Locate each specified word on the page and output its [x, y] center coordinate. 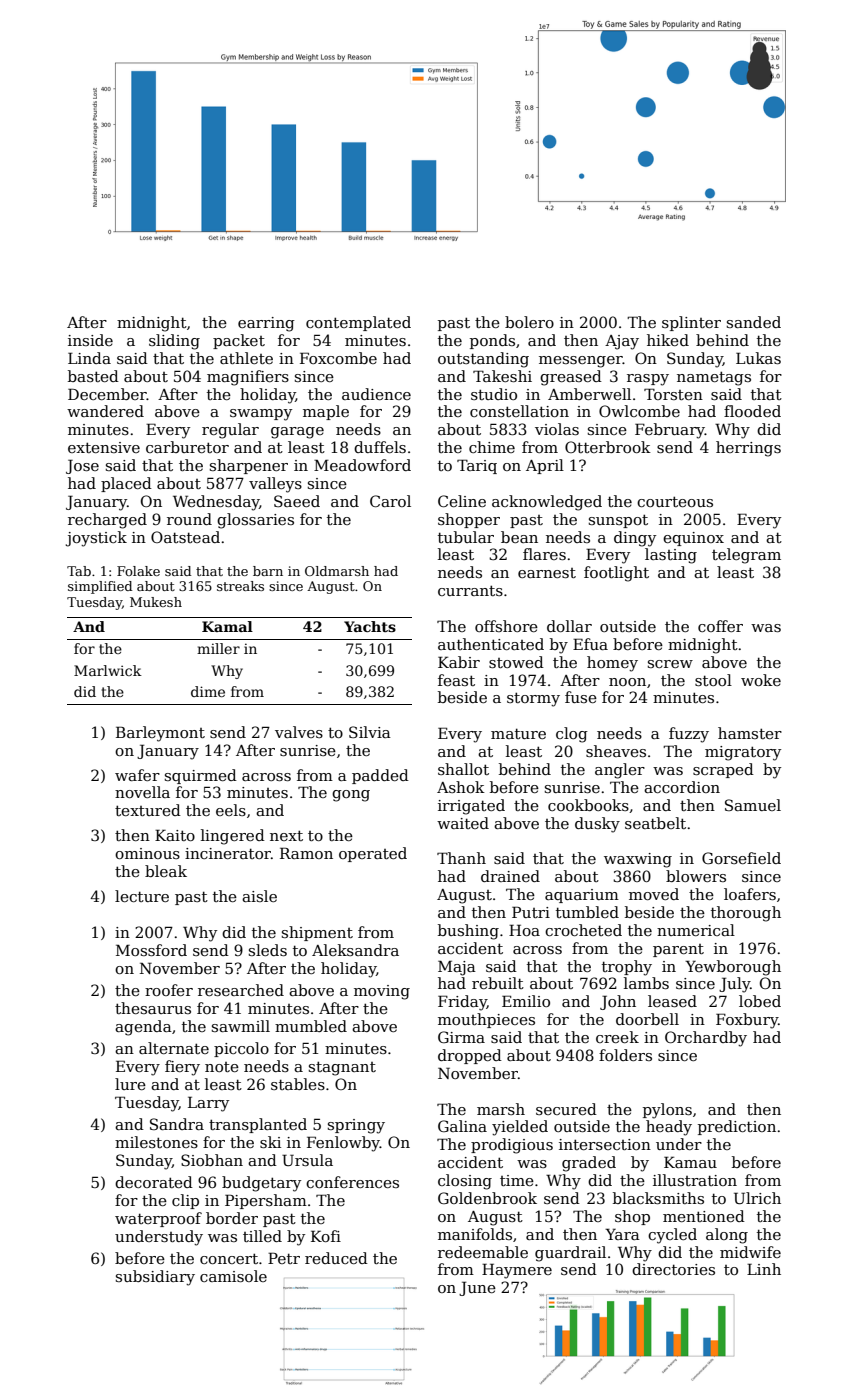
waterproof [158, 1219]
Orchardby [706, 1039]
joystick [96, 539]
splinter [691, 323]
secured [566, 1109]
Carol [390, 501]
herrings [748, 449]
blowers [696, 876]
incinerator [228, 853]
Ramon [306, 853]
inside [90, 340]
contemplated [358, 323]
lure [130, 1084]
